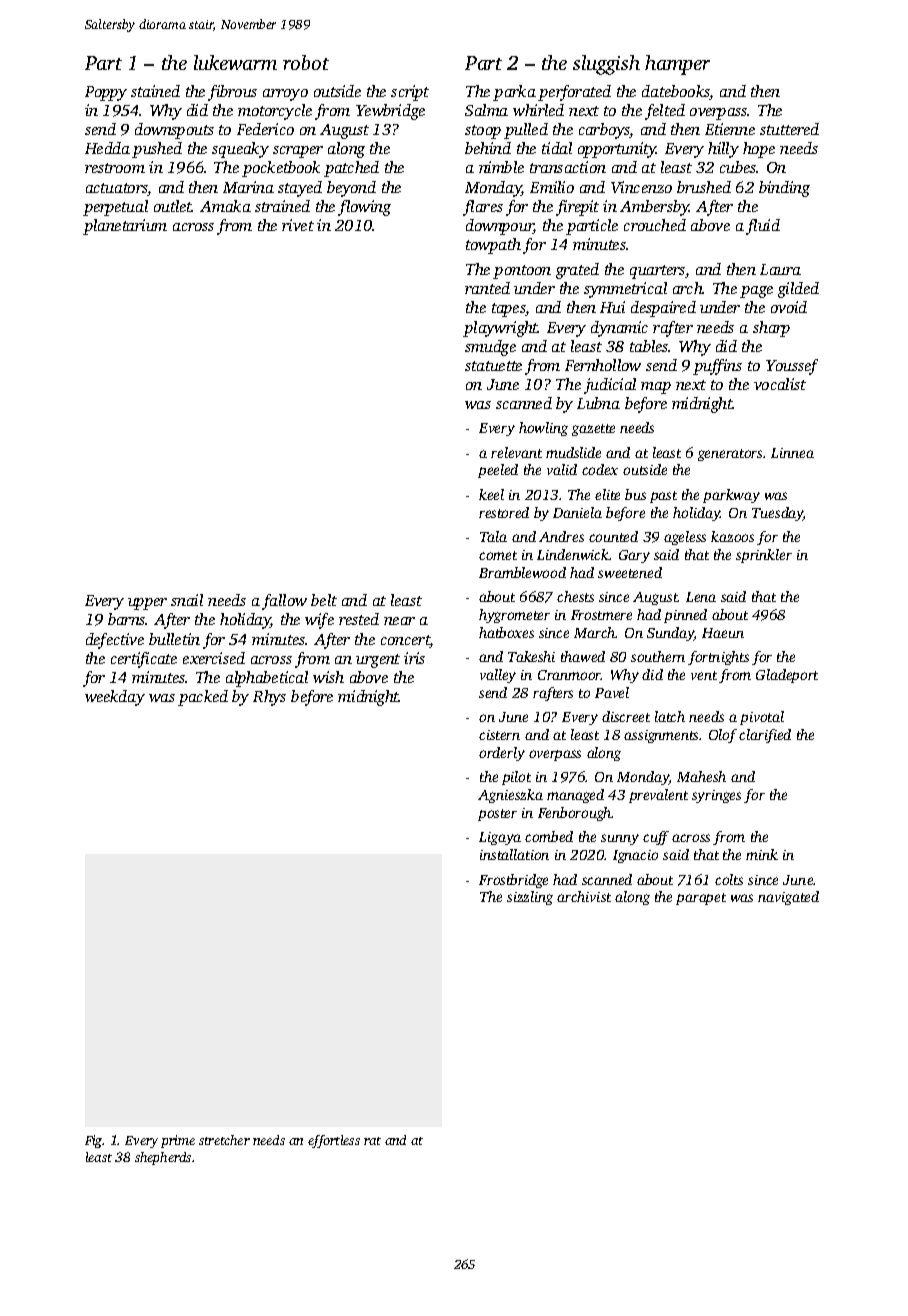 The width and height of the screenshot is (908, 1316). I want to click on Fig, so click(94, 1141).
